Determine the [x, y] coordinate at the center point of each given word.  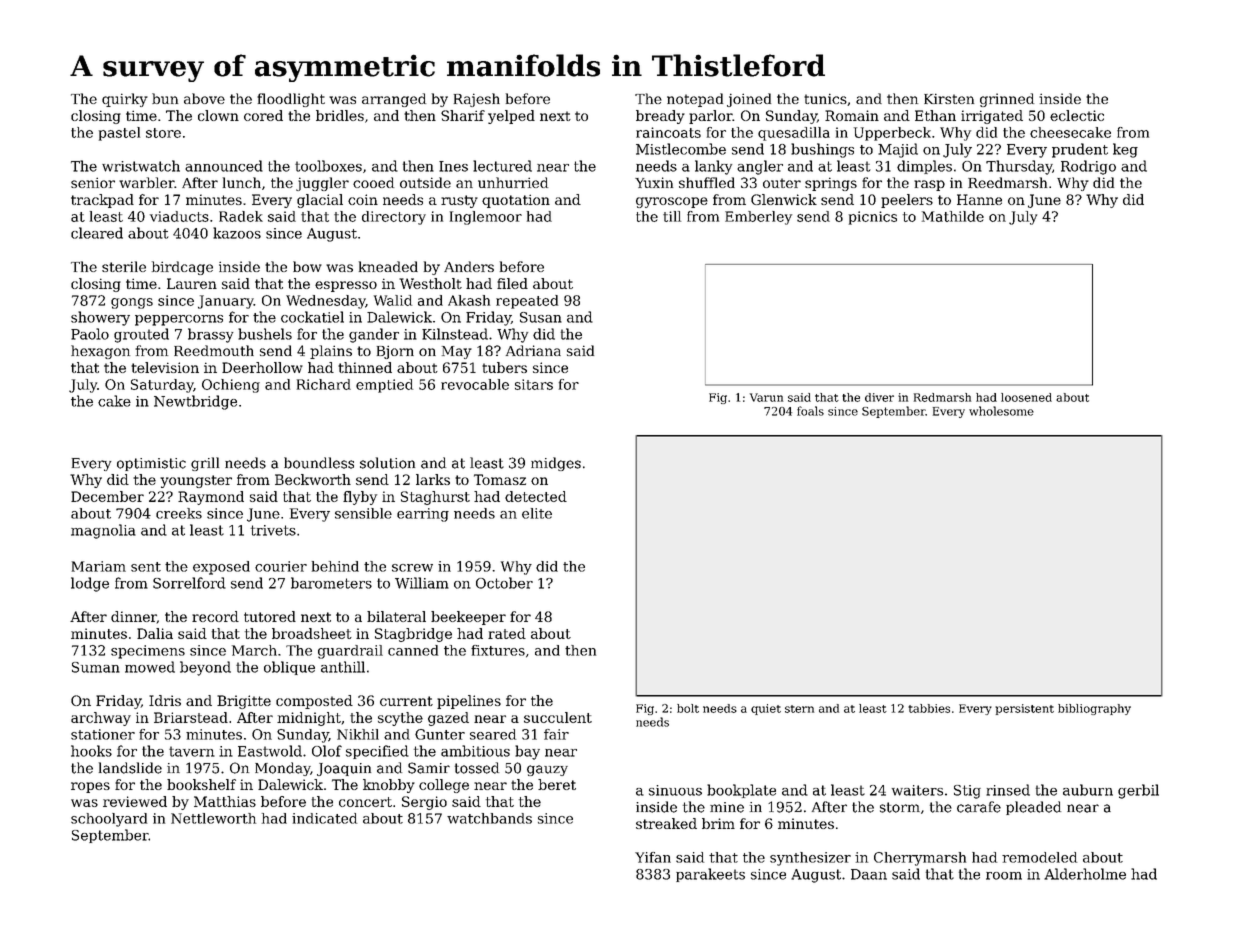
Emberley [758, 218]
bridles [340, 115]
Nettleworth [213, 818]
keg [1125, 150]
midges [556, 464]
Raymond [211, 498]
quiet [766, 709]
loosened [1026, 397]
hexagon [100, 352]
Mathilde [953, 216]
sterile [124, 266]
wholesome [1001, 411]
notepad [695, 100]
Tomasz [500, 479]
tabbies [929, 708]
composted [314, 702]
